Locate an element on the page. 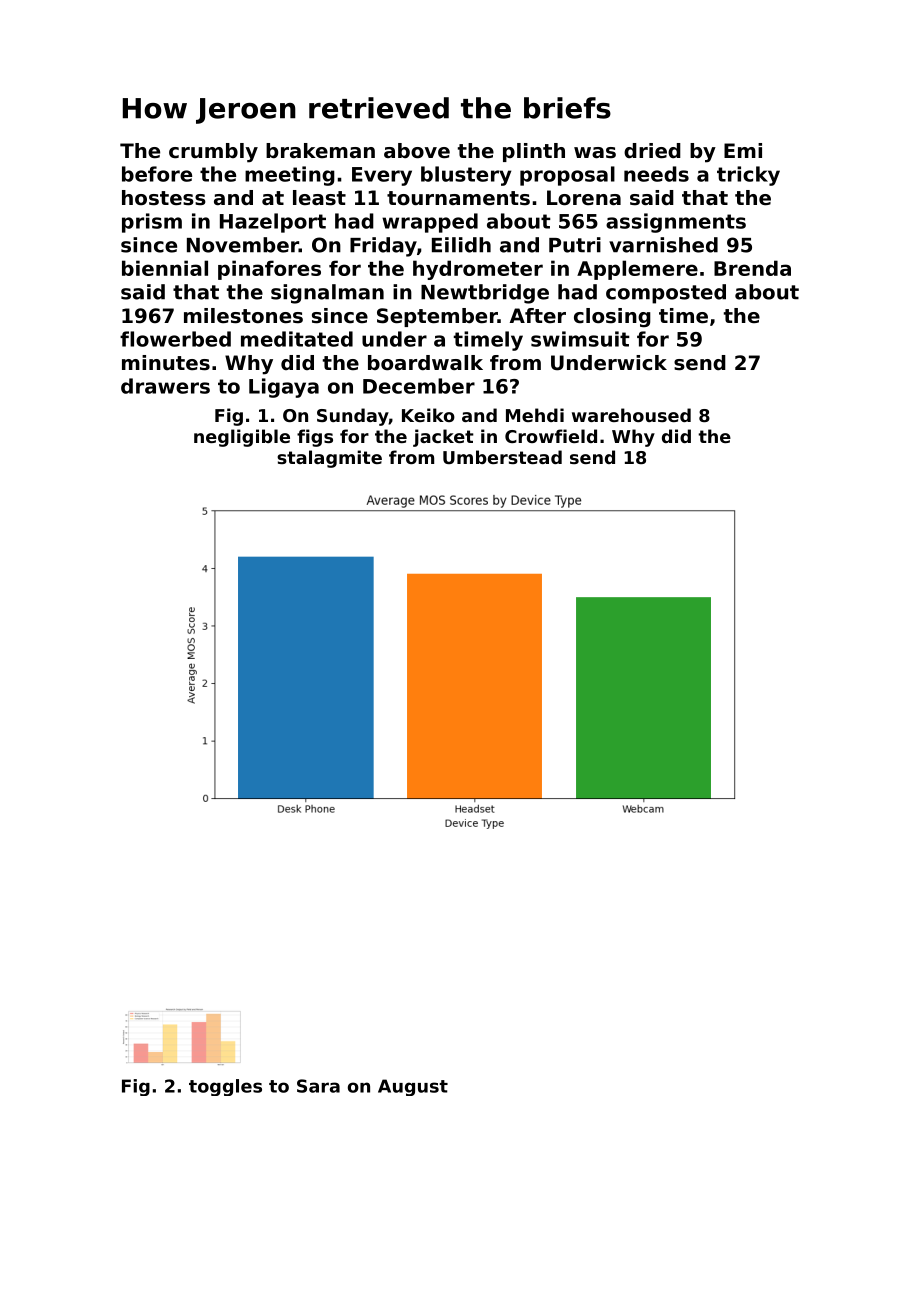 The height and width of the image is (1308, 924). varnished is located at coordinates (663, 245).
